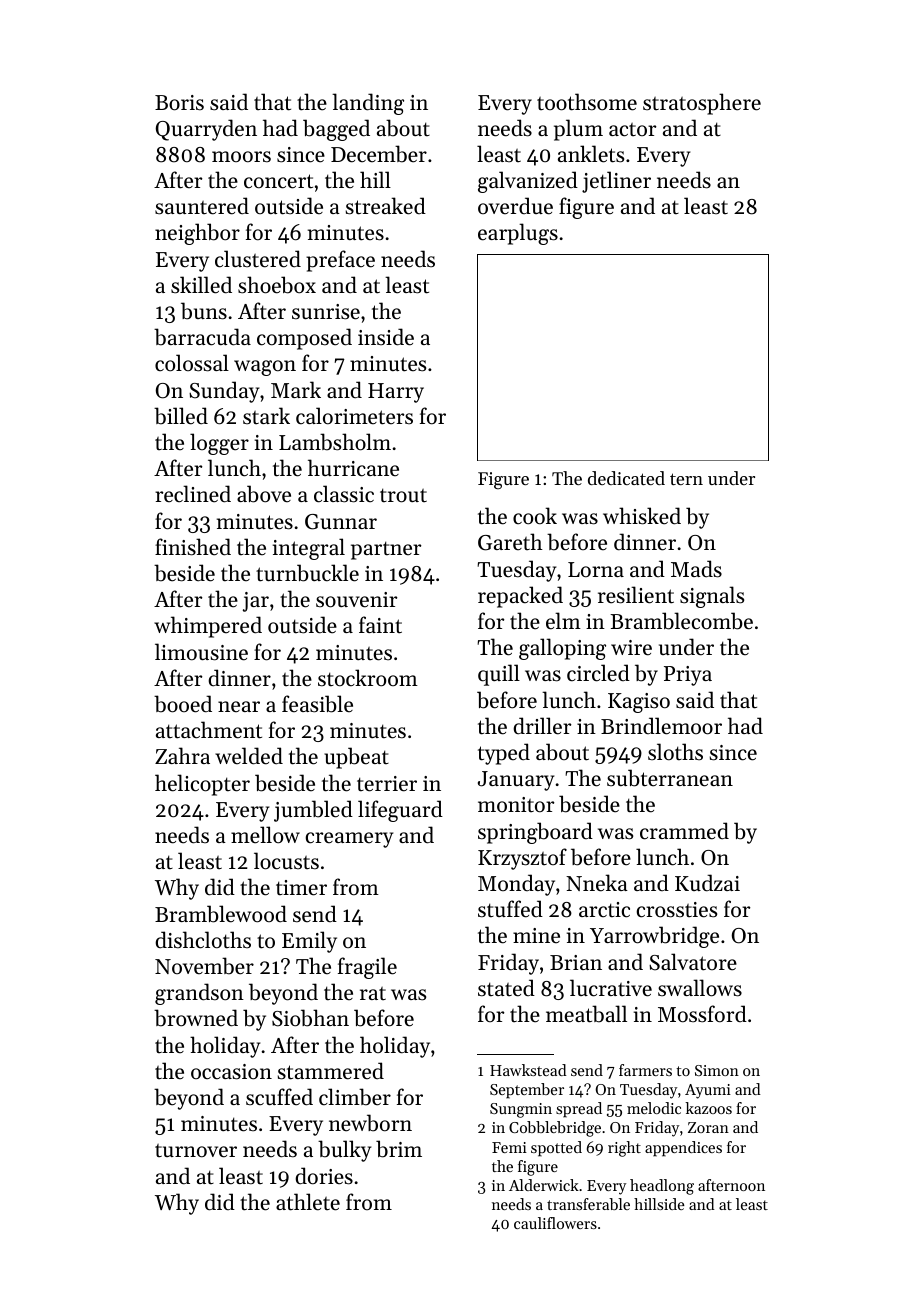  I want to click on cauliflowers, so click(555, 1223).
